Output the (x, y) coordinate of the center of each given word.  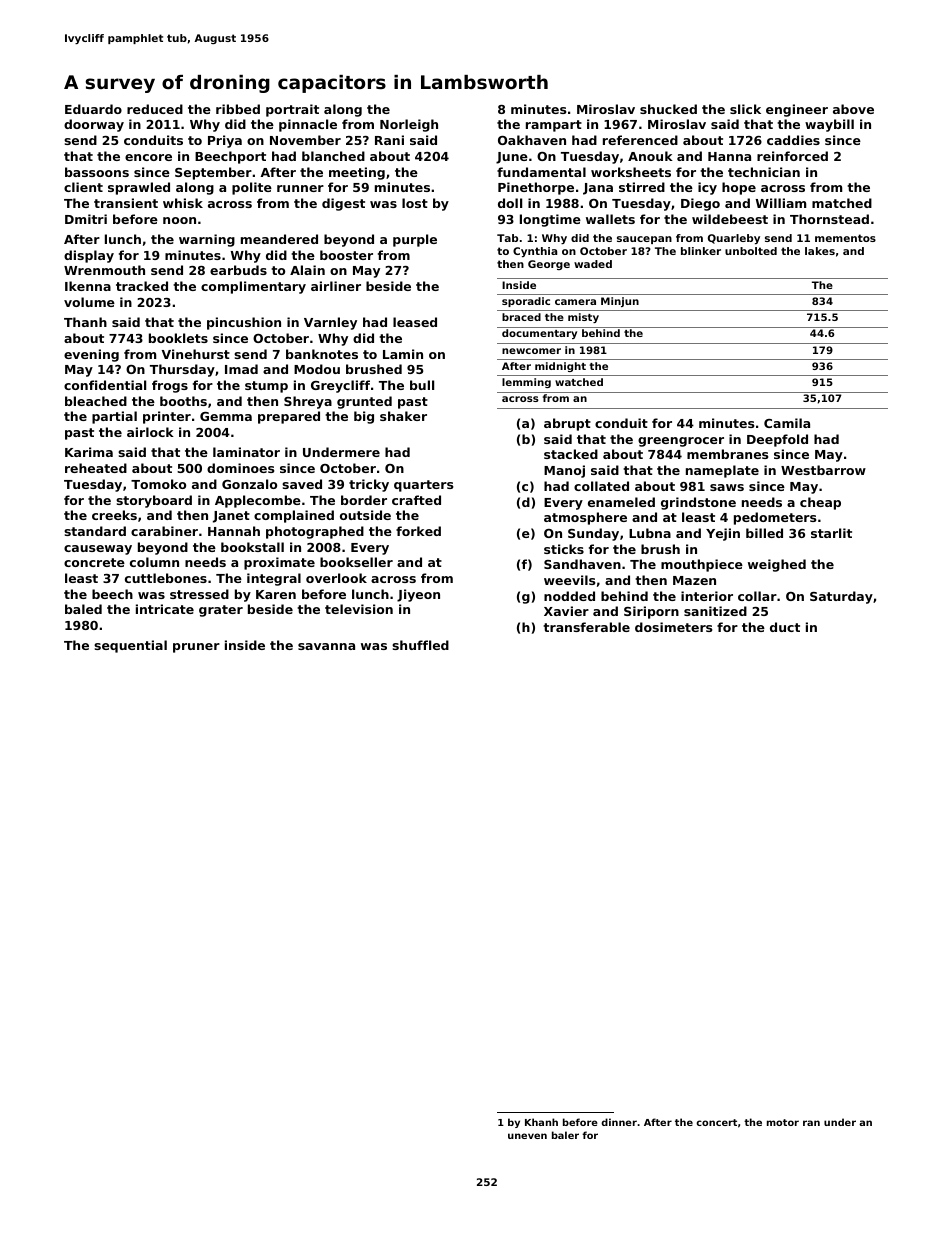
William (781, 203)
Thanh (85, 322)
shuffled (420, 645)
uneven (527, 1136)
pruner (196, 648)
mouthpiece (702, 565)
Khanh (541, 1122)
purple (415, 240)
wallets (610, 219)
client (83, 187)
